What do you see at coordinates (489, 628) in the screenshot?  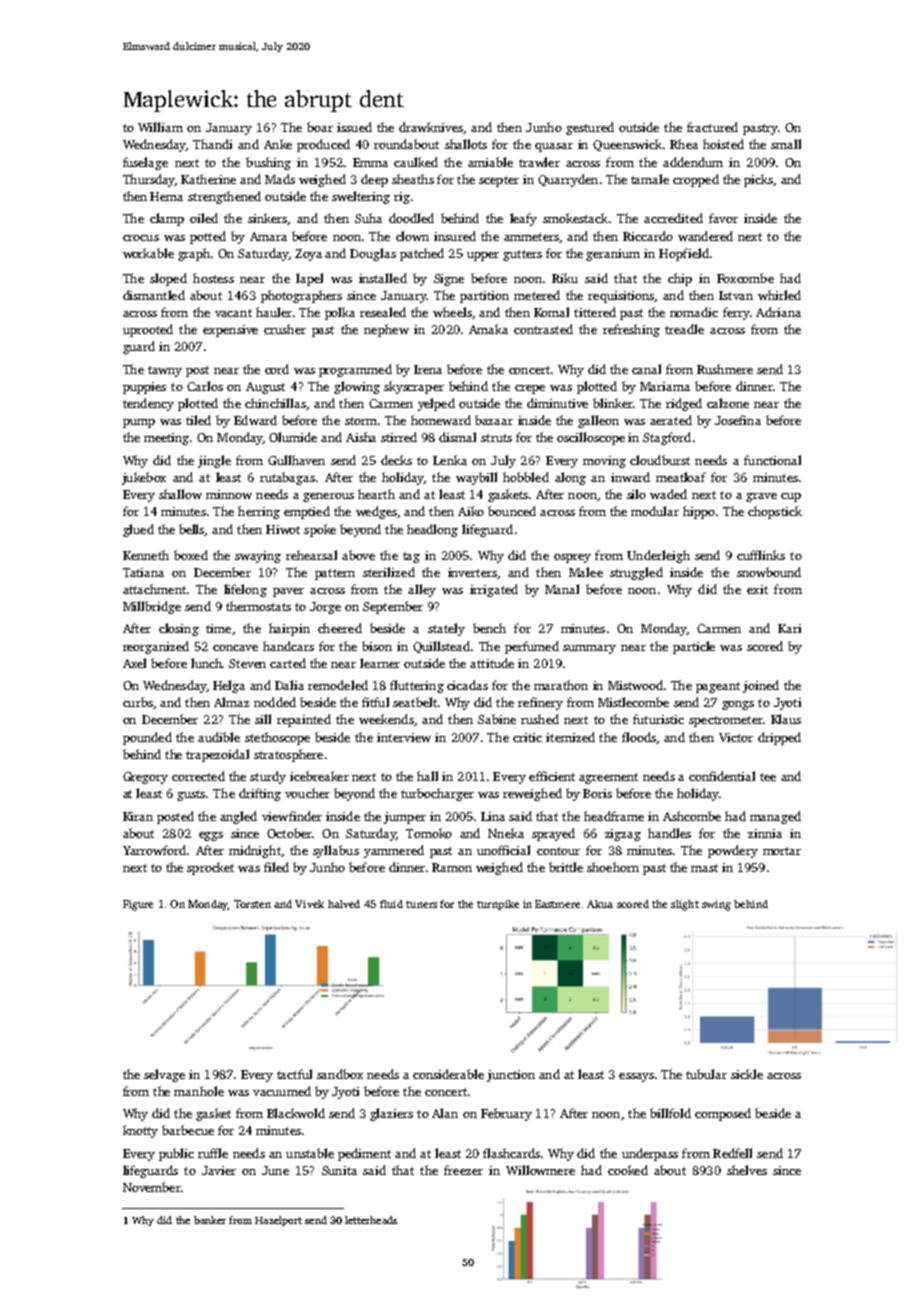 I see `bench` at bounding box center [489, 628].
